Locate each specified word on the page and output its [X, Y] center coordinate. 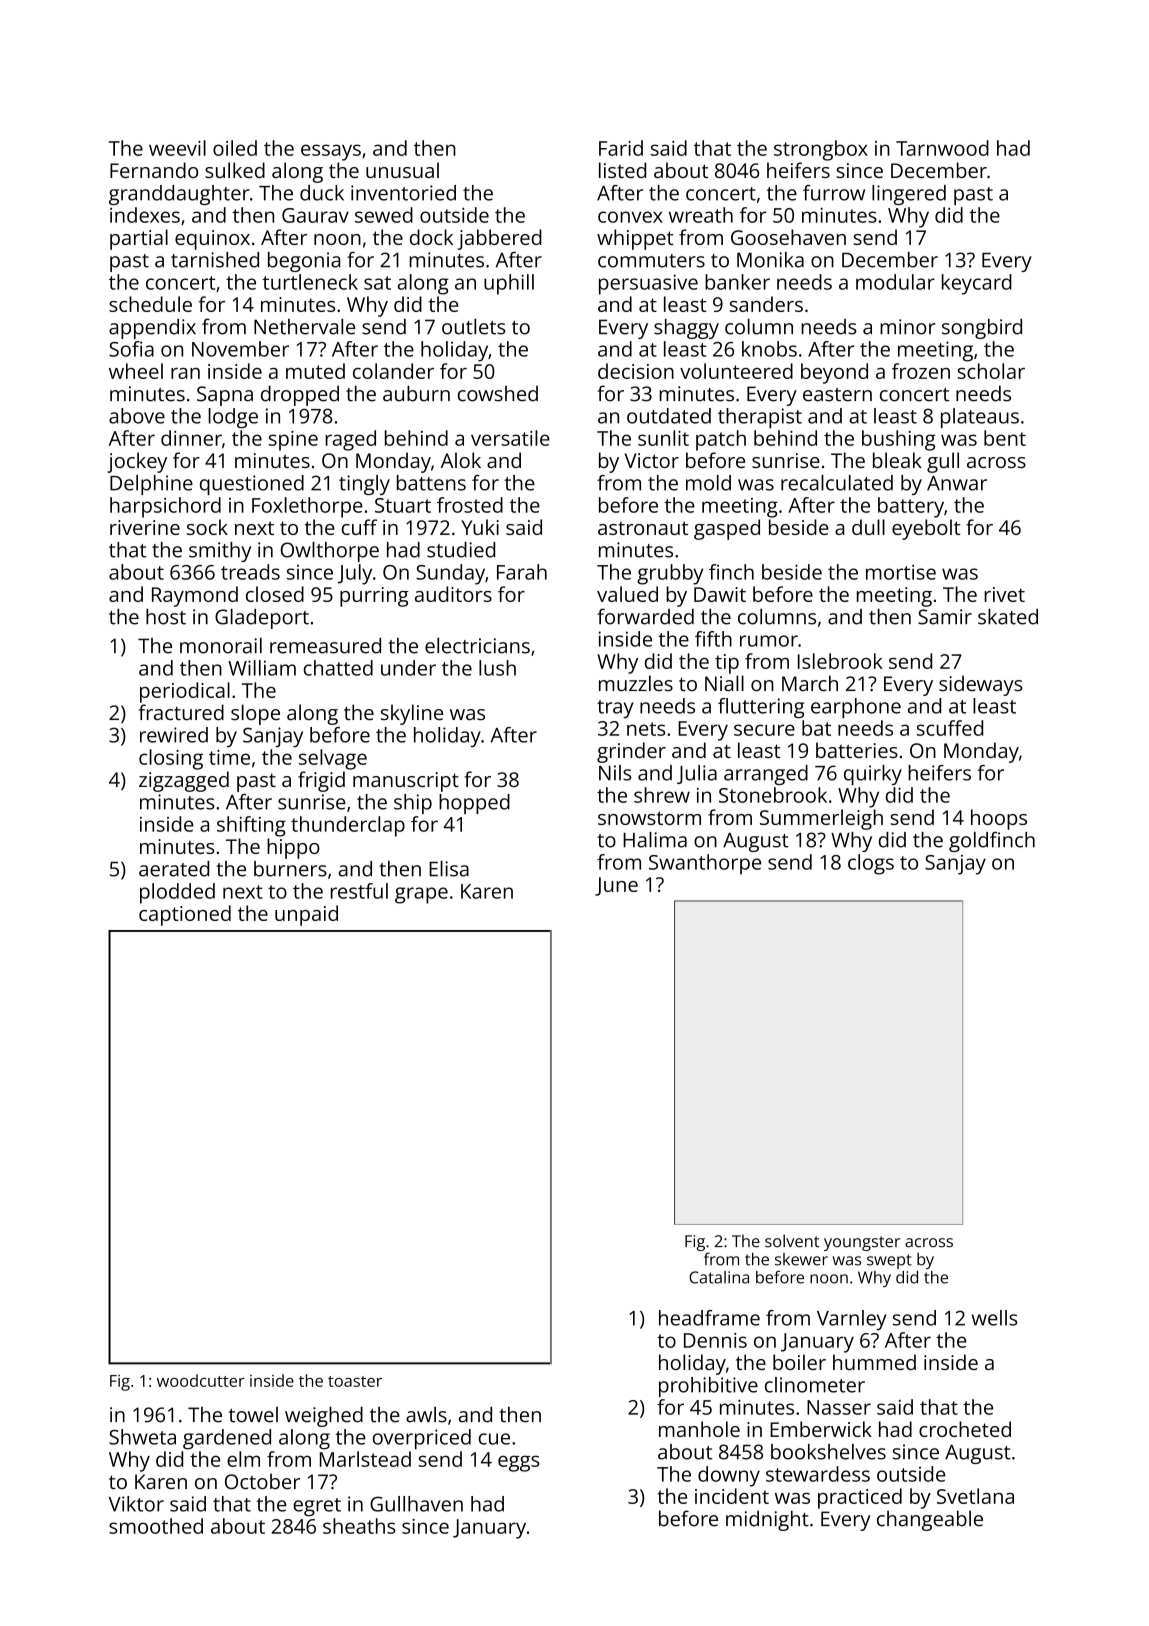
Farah [522, 572]
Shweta [142, 1437]
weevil [177, 148]
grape [421, 895]
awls [426, 1414]
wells [995, 1318]
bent [1005, 438]
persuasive [648, 284]
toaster [355, 1381]
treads [250, 572]
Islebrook [840, 661]
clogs [871, 864]
